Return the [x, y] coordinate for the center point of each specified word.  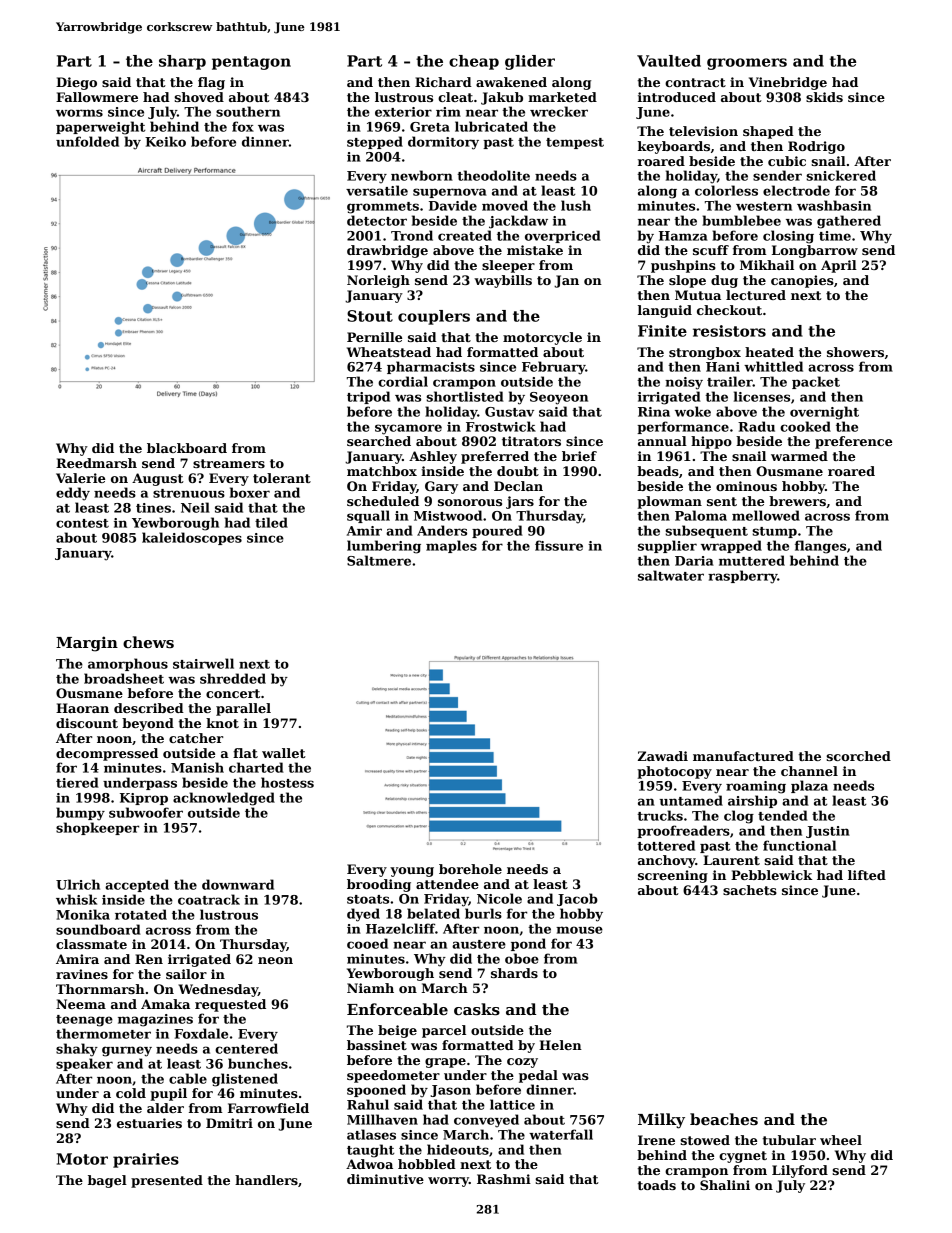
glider [530, 62]
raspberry [743, 577]
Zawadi [663, 756]
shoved [199, 97]
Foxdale [201, 1033]
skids [824, 97]
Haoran [82, 708]
